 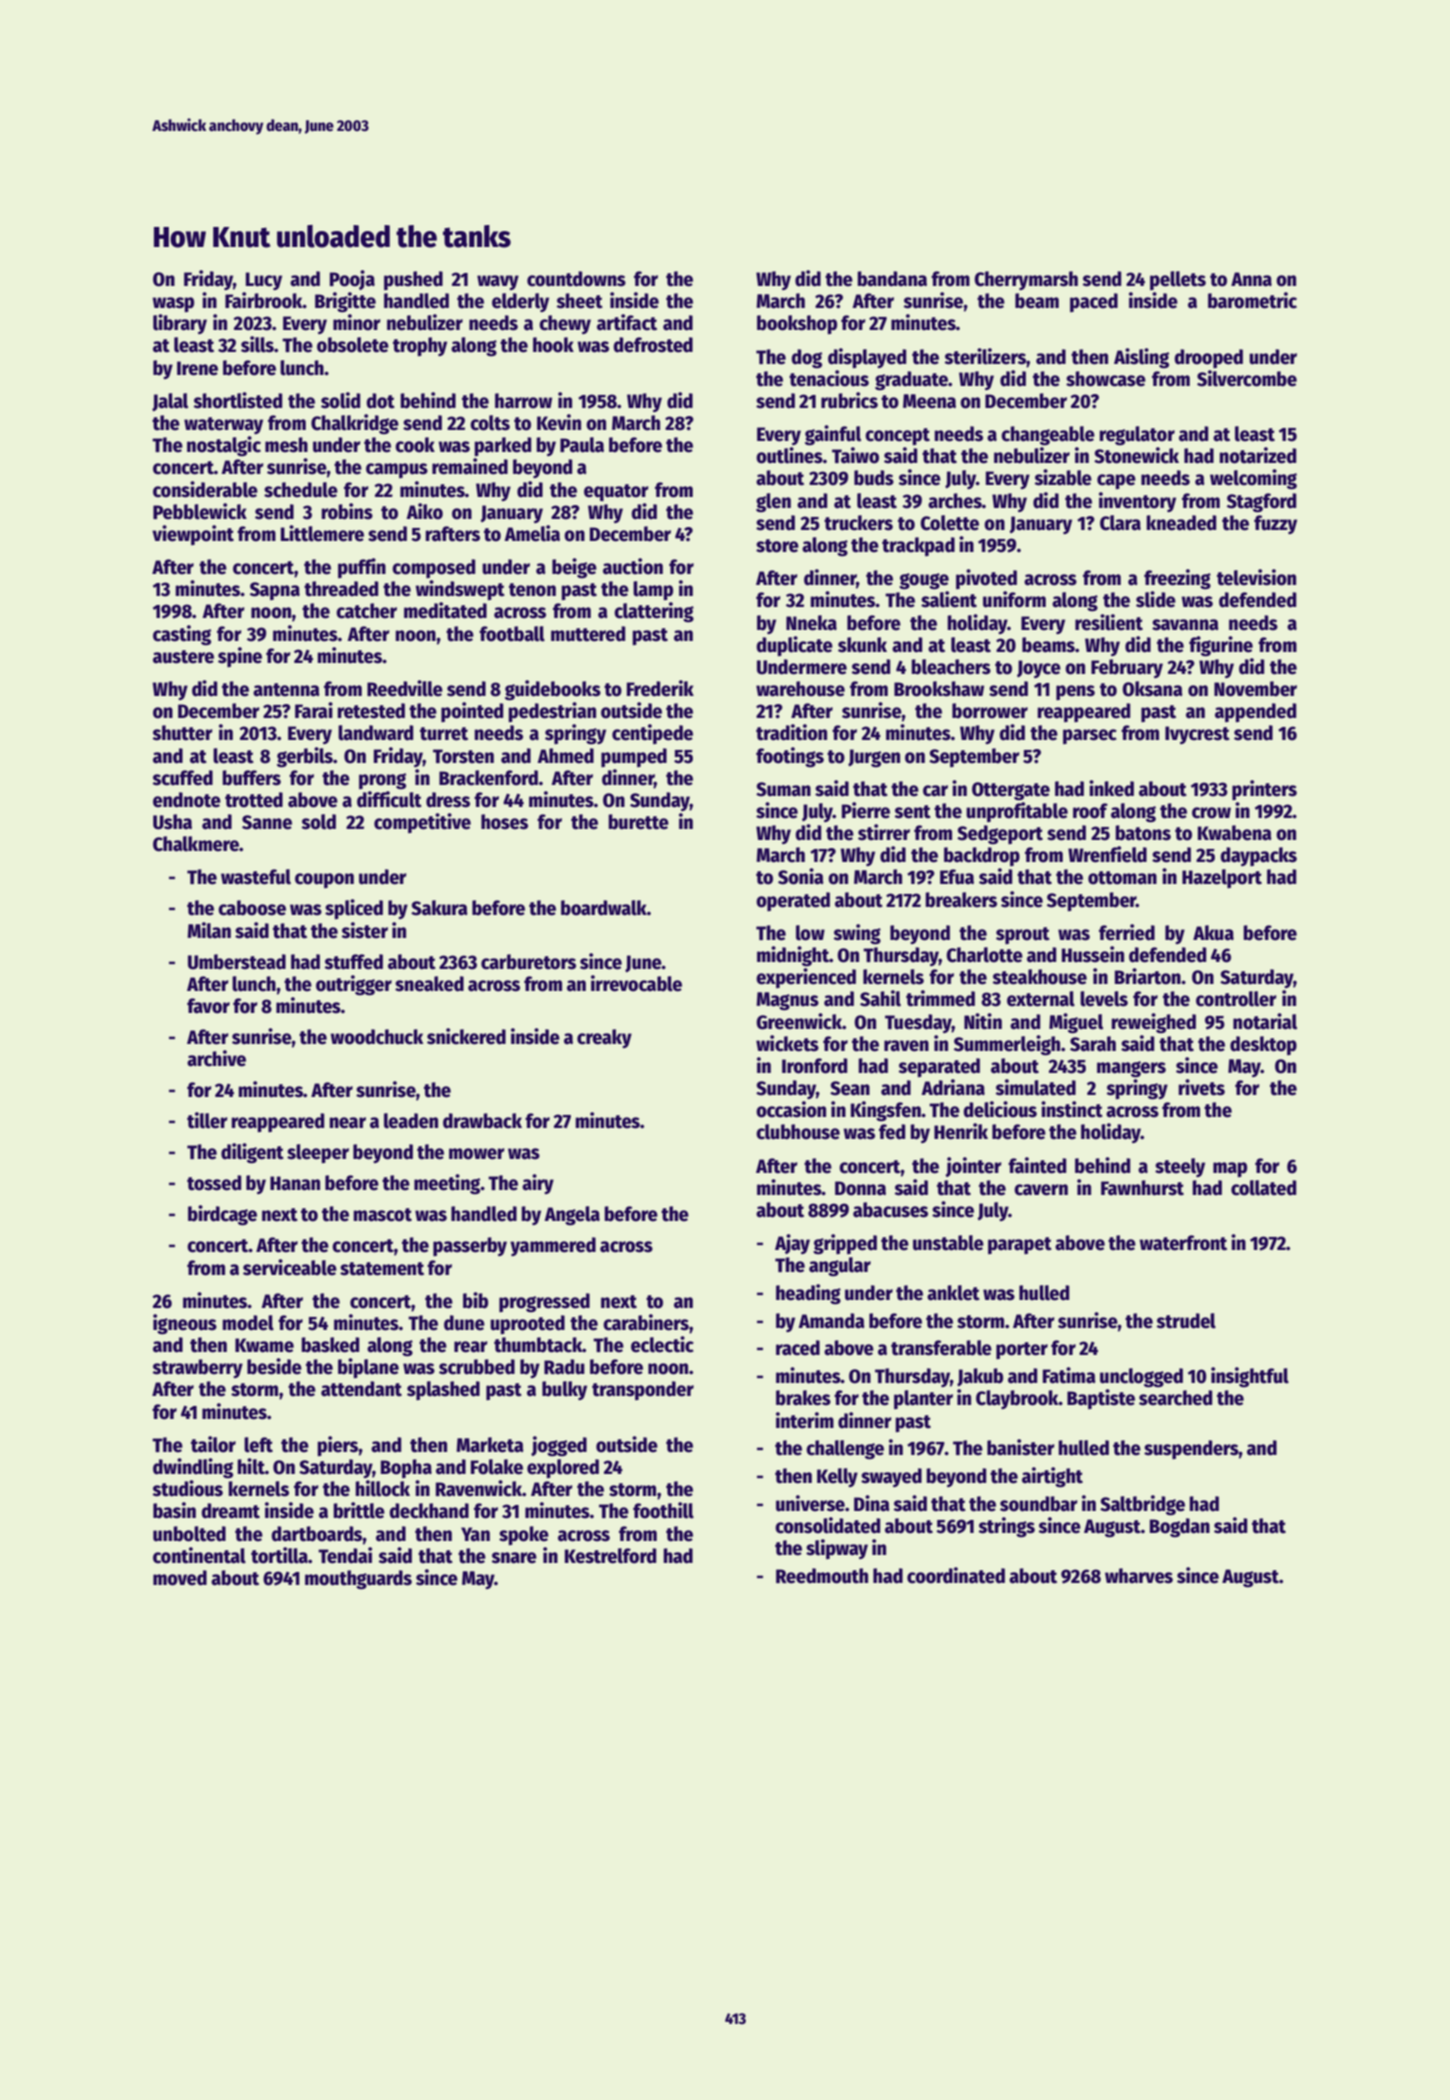 What do you see at coordinates (1175, 1398) in the image?
I see `searched` at bounding box center [1175, 1398].
